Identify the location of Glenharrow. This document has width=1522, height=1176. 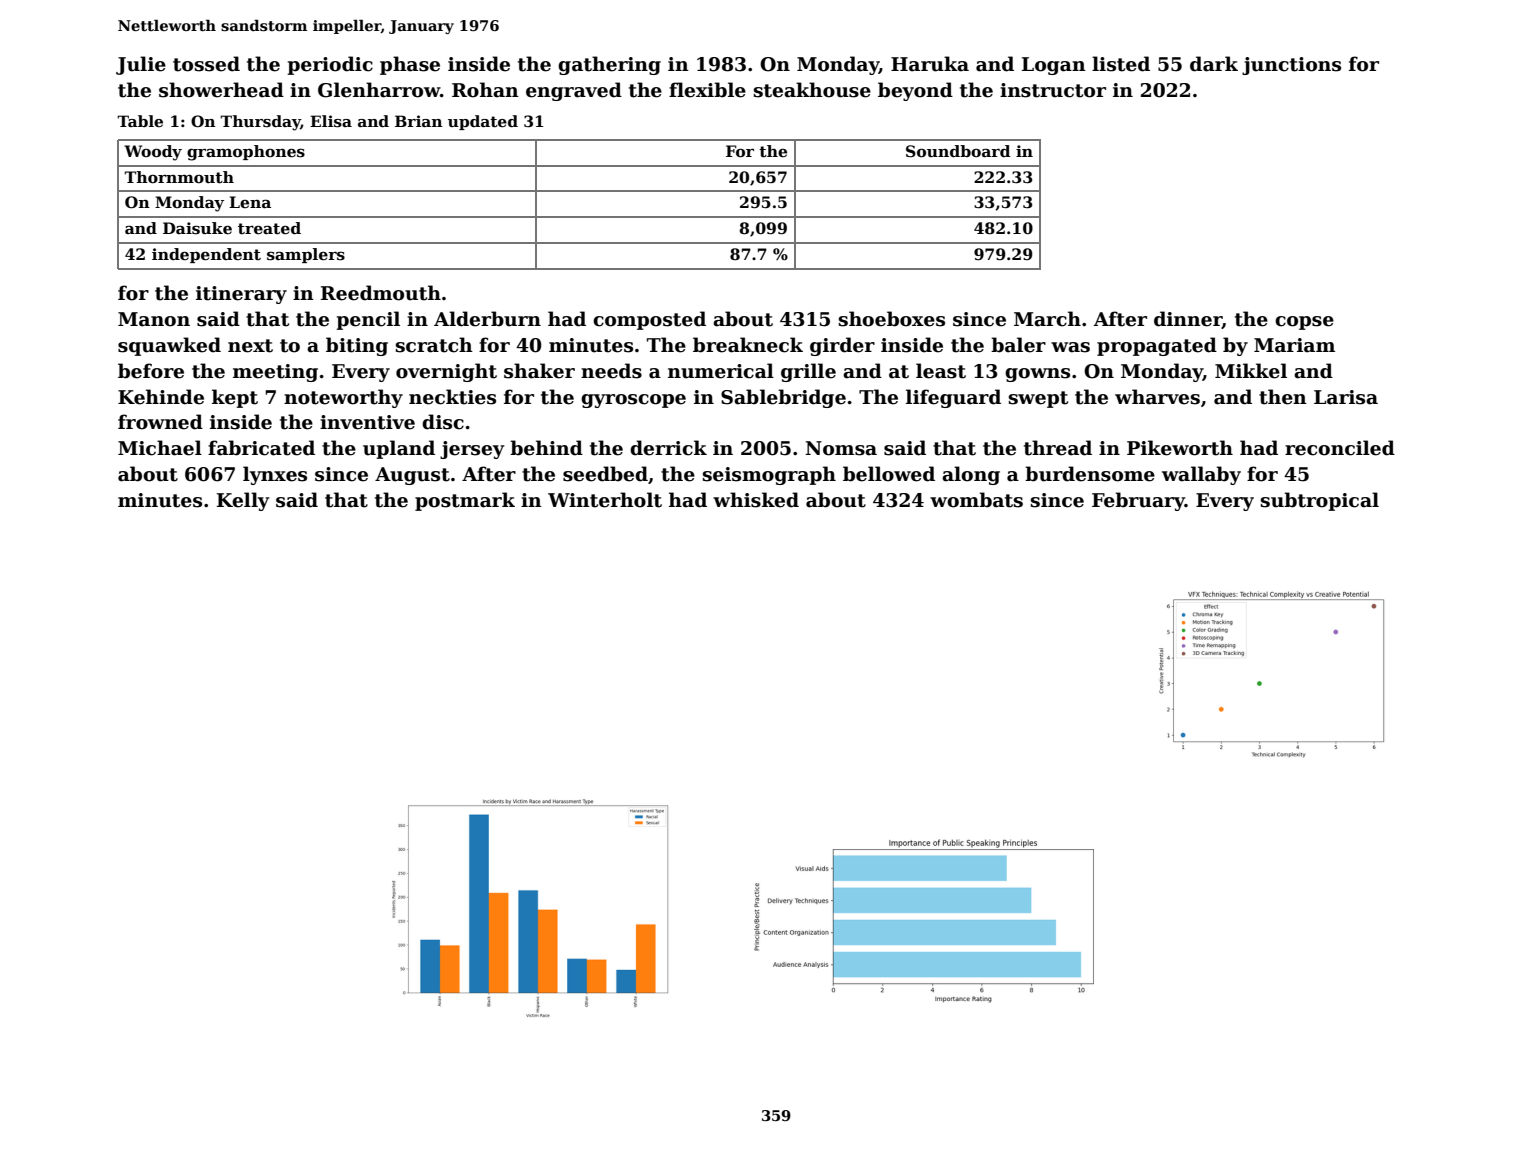
(379, 90).
